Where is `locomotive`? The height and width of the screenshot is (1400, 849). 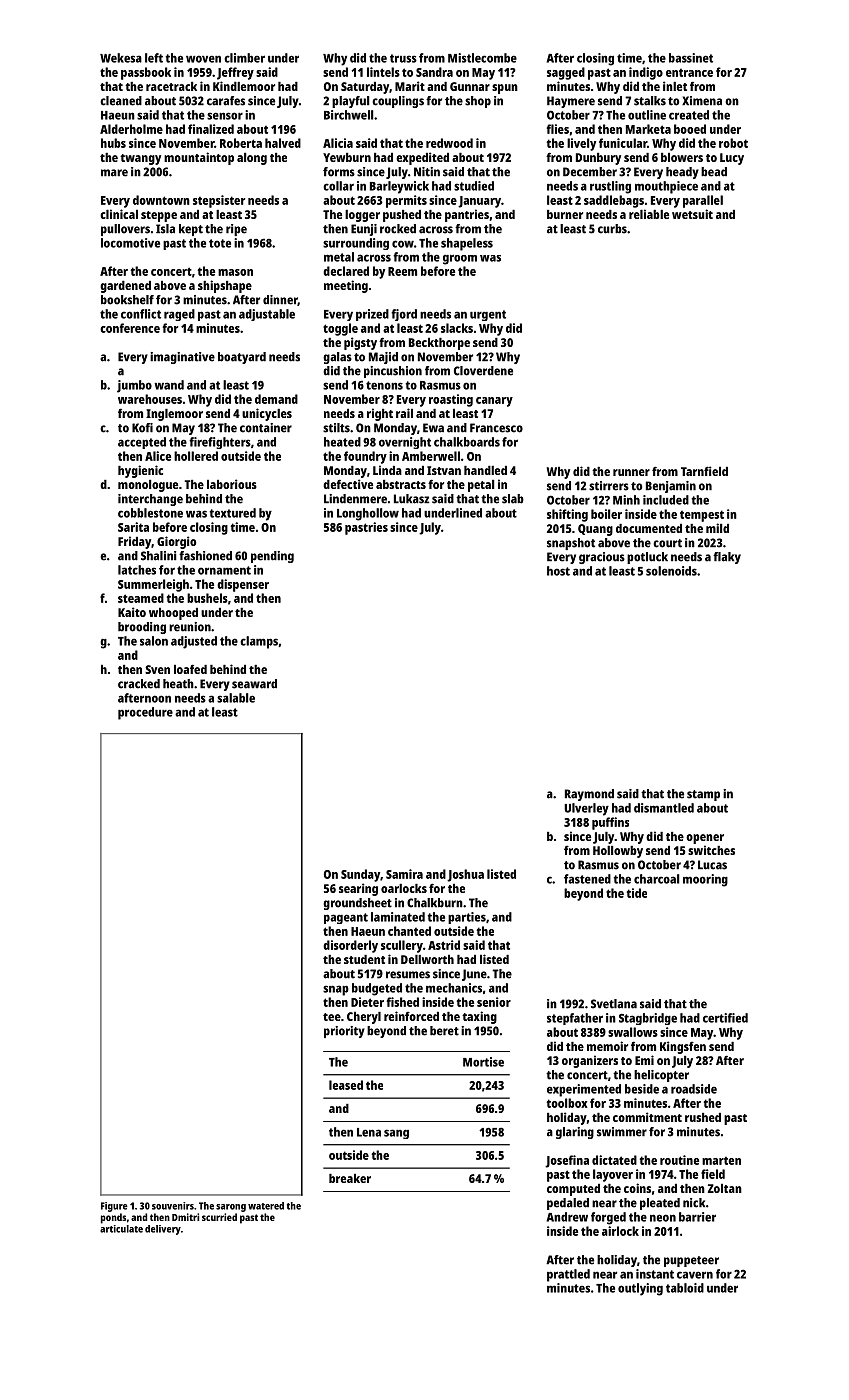 locomotive is located at coordinates (130, 243).
